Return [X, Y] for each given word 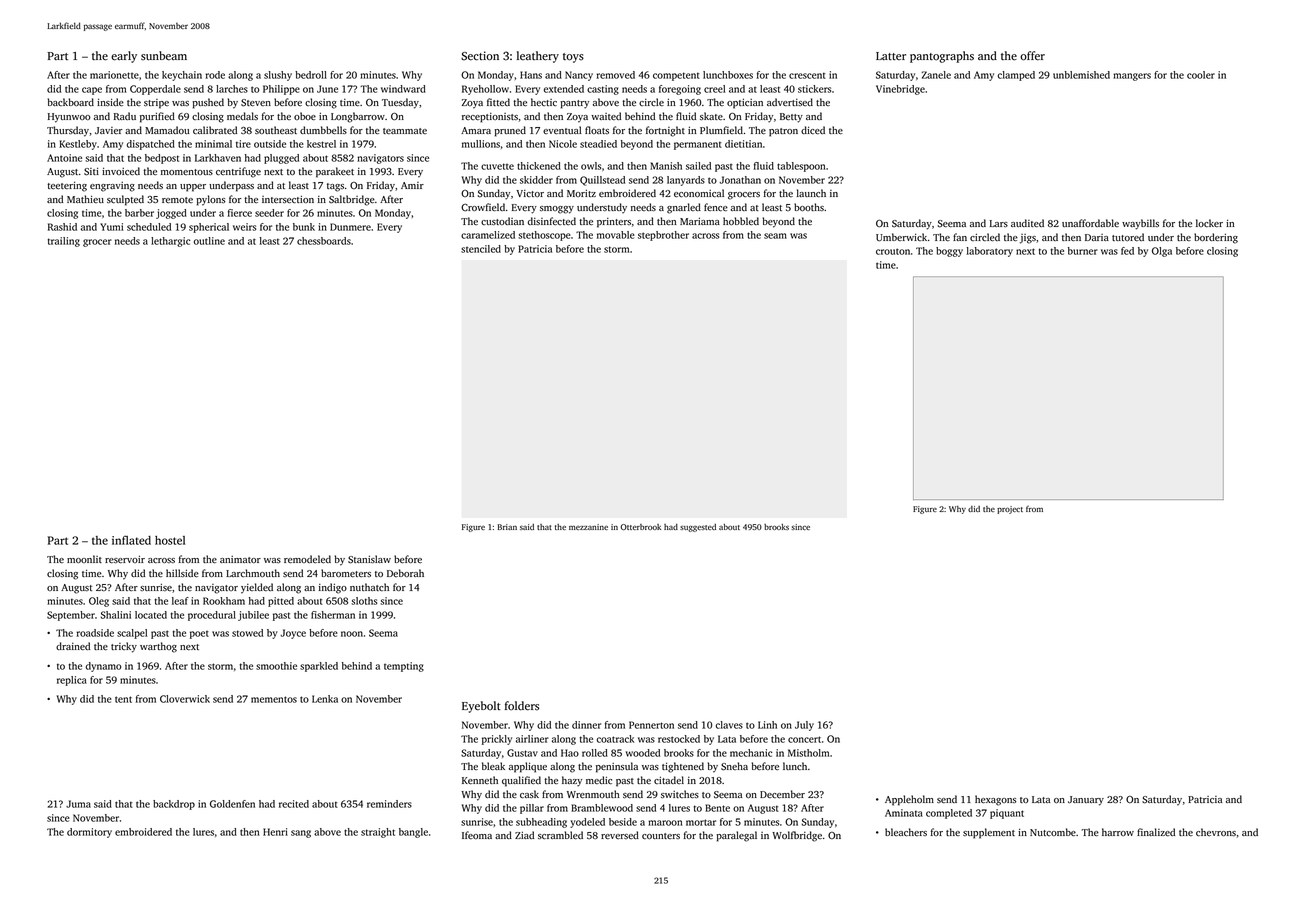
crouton [893, 251]
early [124, 57]
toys [573, 58]
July [804, 726]
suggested [698, 528]
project [1010, 510]
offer [1032, 56]
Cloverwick [185, 699]
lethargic [170, 242]
